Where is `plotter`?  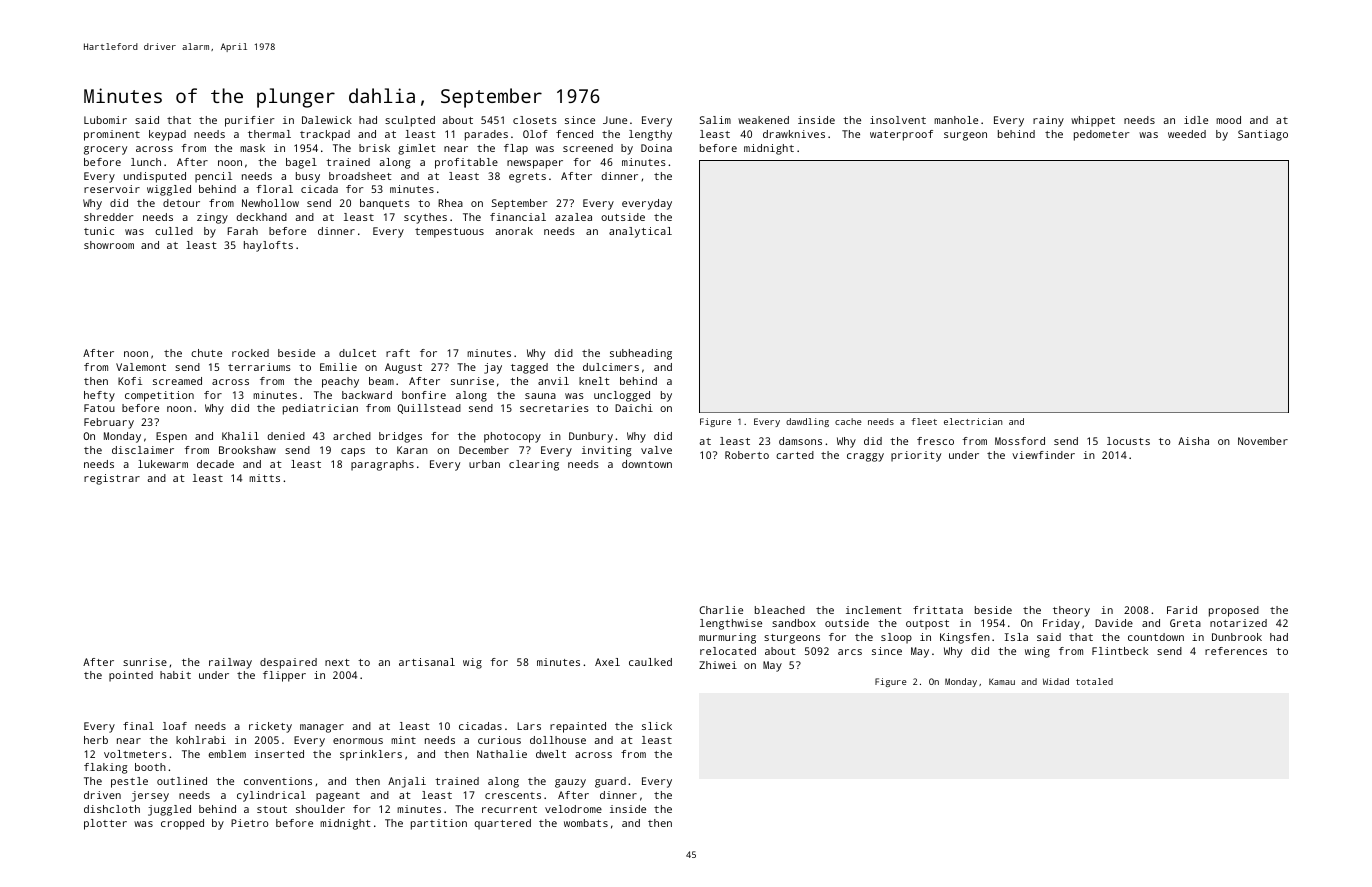 plotter is located at coordinates (105, 824).
